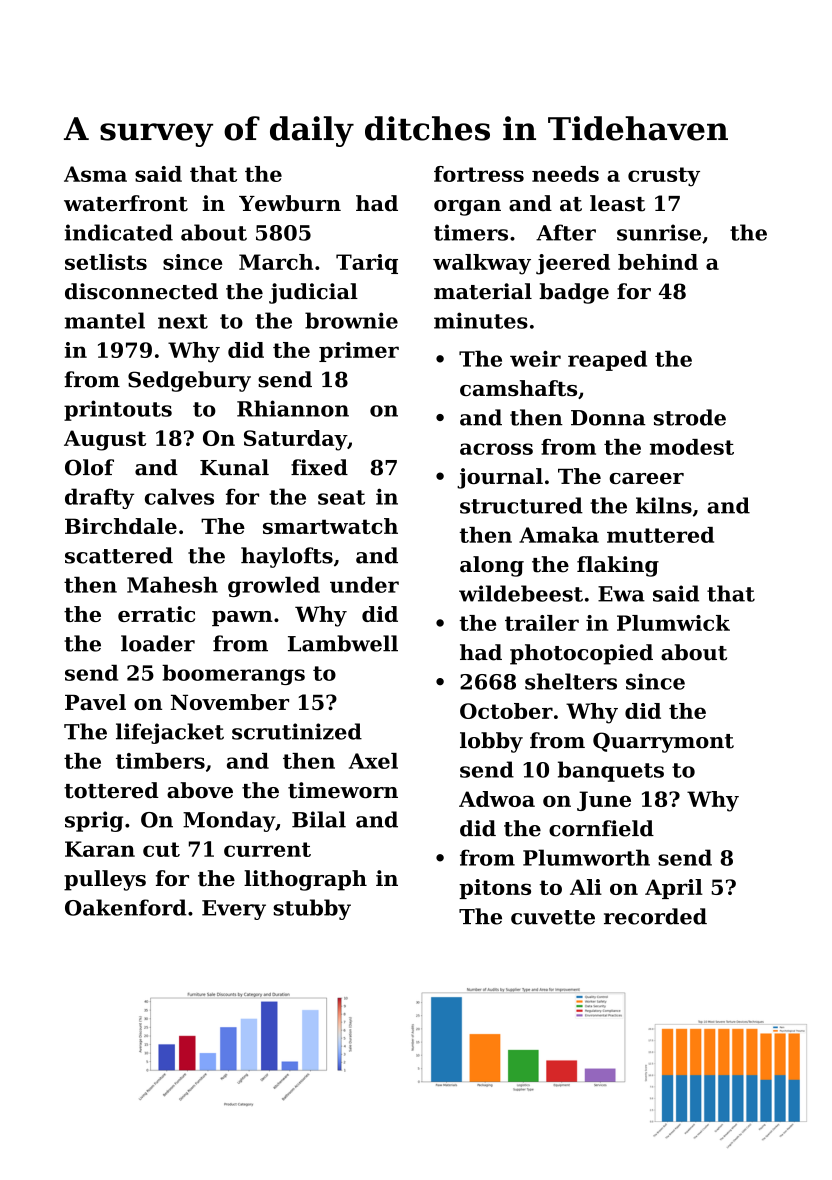 This page has width=832, height=1180. Describe the element at coordinates (608, 418) in the page. I see `Donna` at that location.
